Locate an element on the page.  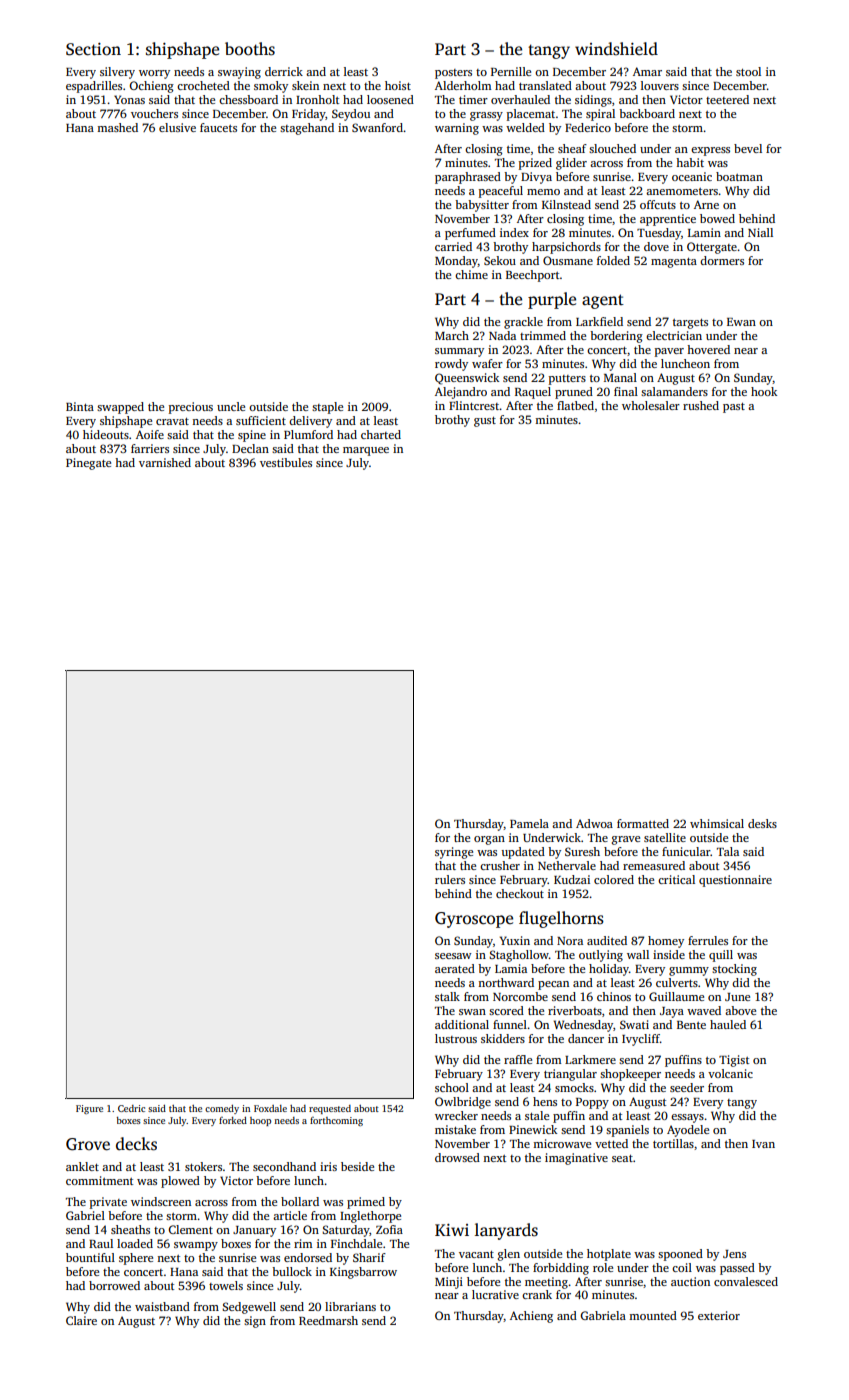
comedy is located at coordinates (222, 1109).
